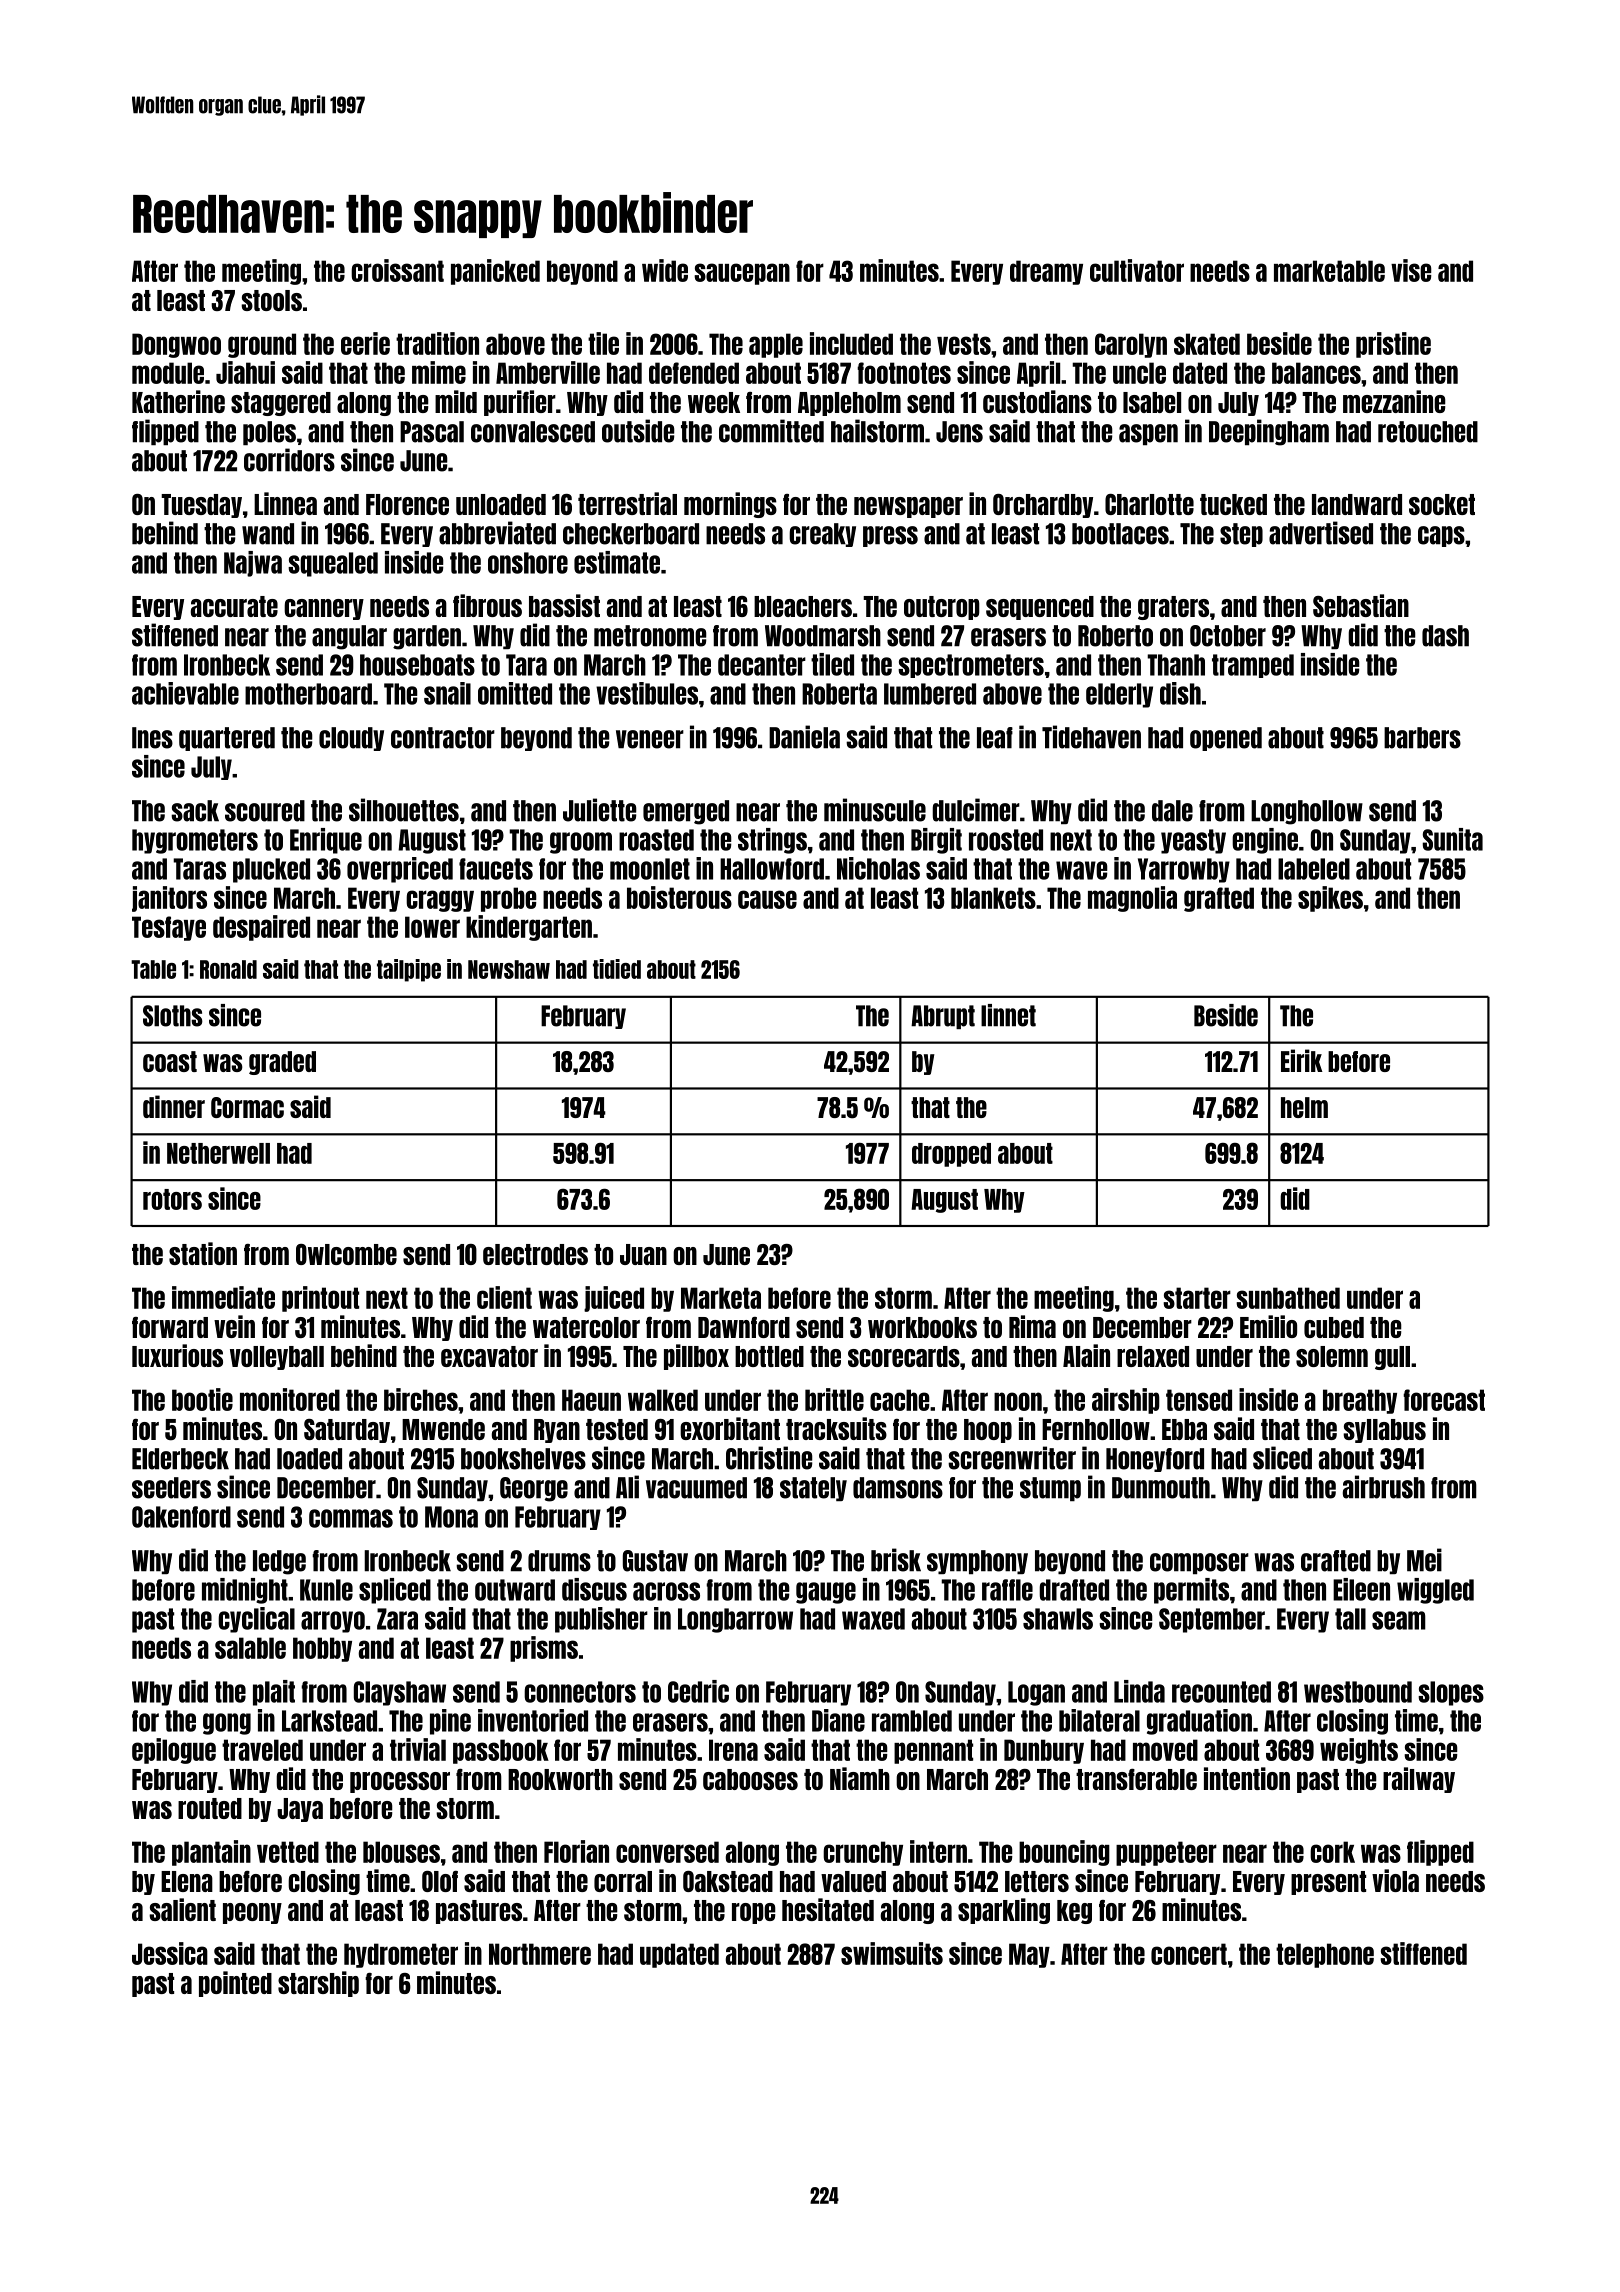 The height and width of the document is (2292, 1620). What do you see at coordinates (447, 693) in the document?
I see `snail` at bounding box center [447, 693].
